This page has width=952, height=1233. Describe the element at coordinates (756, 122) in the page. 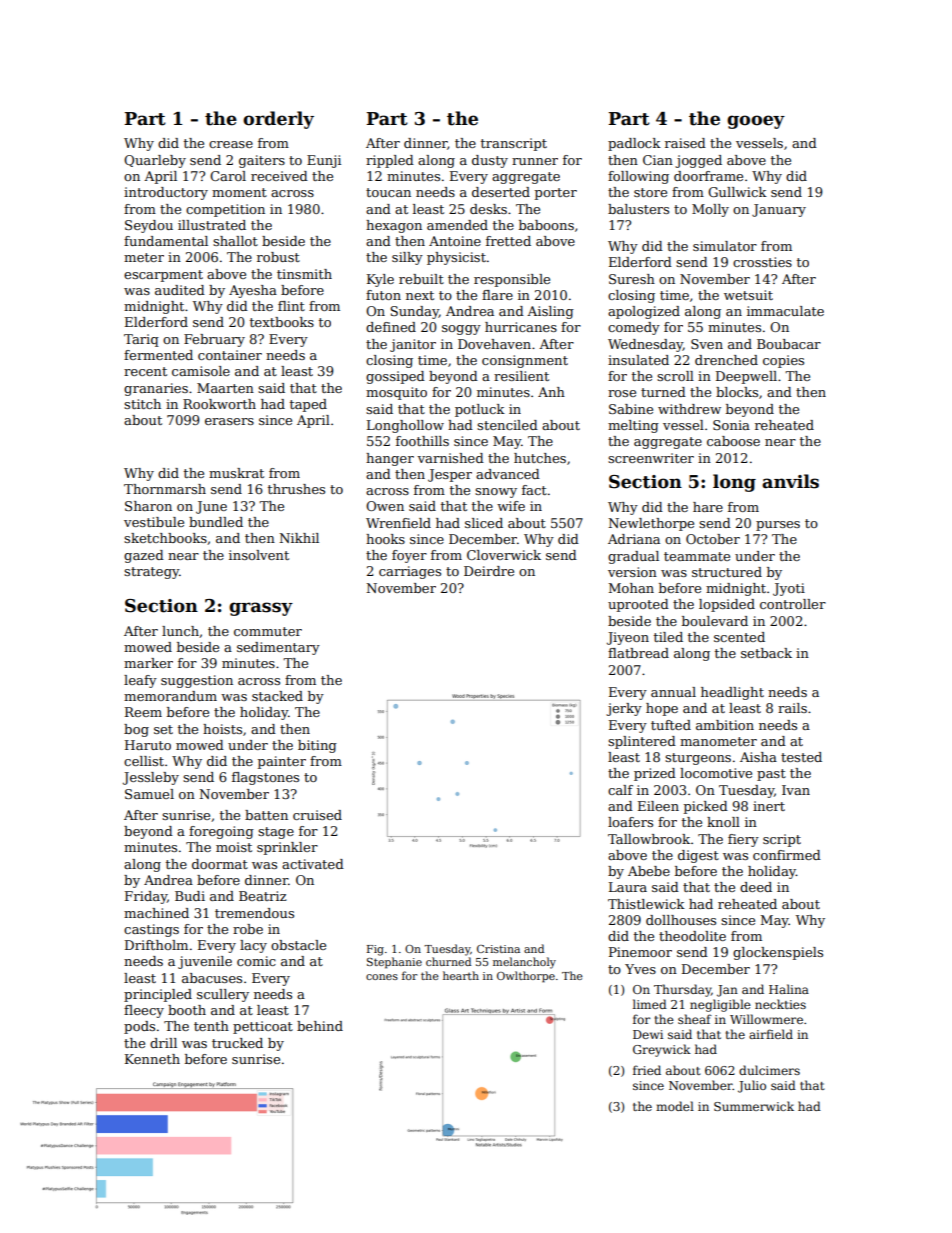

I see `gooey` at that location.
